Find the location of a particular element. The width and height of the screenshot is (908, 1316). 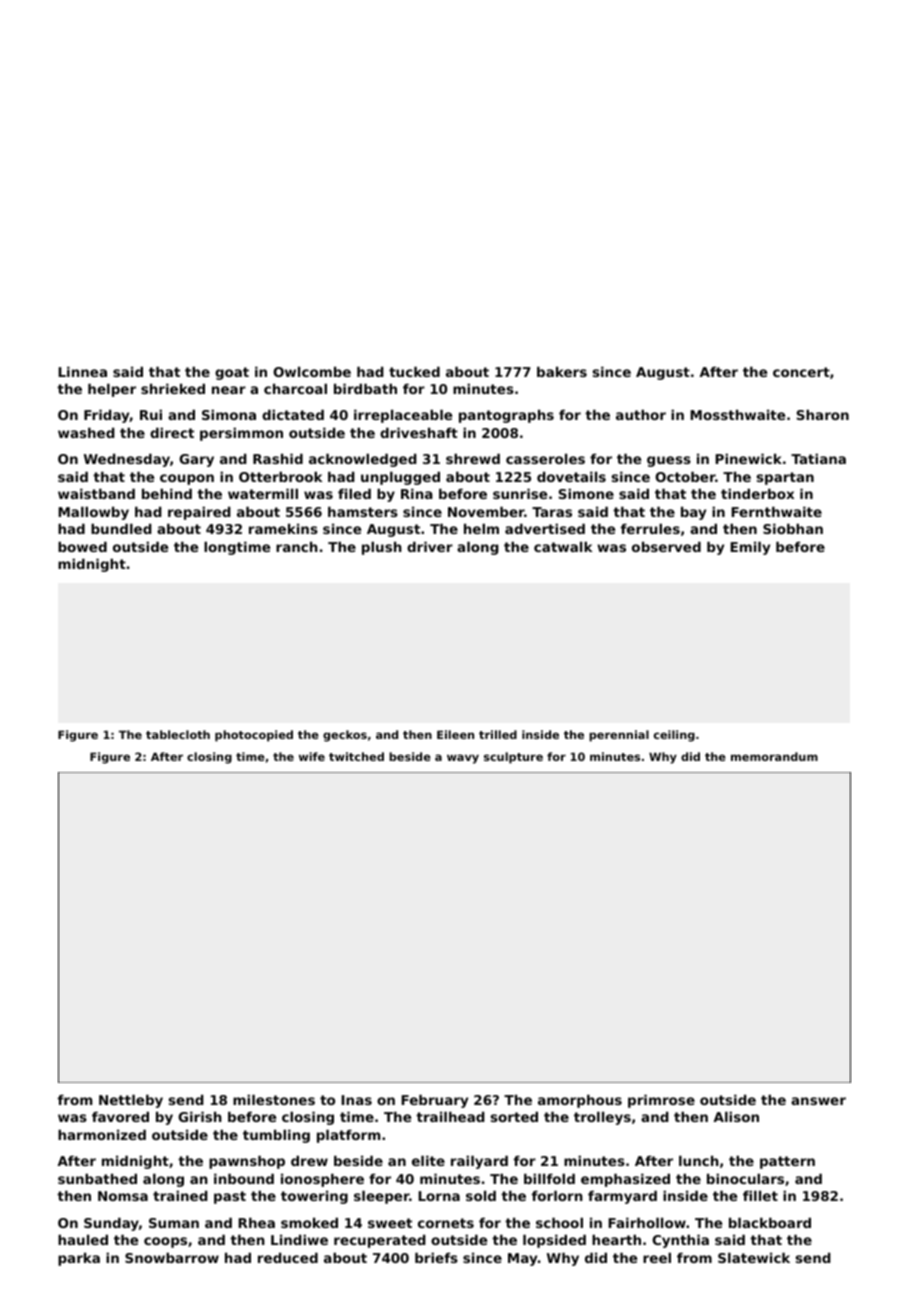

concert is located at coordinates (801, 372).
